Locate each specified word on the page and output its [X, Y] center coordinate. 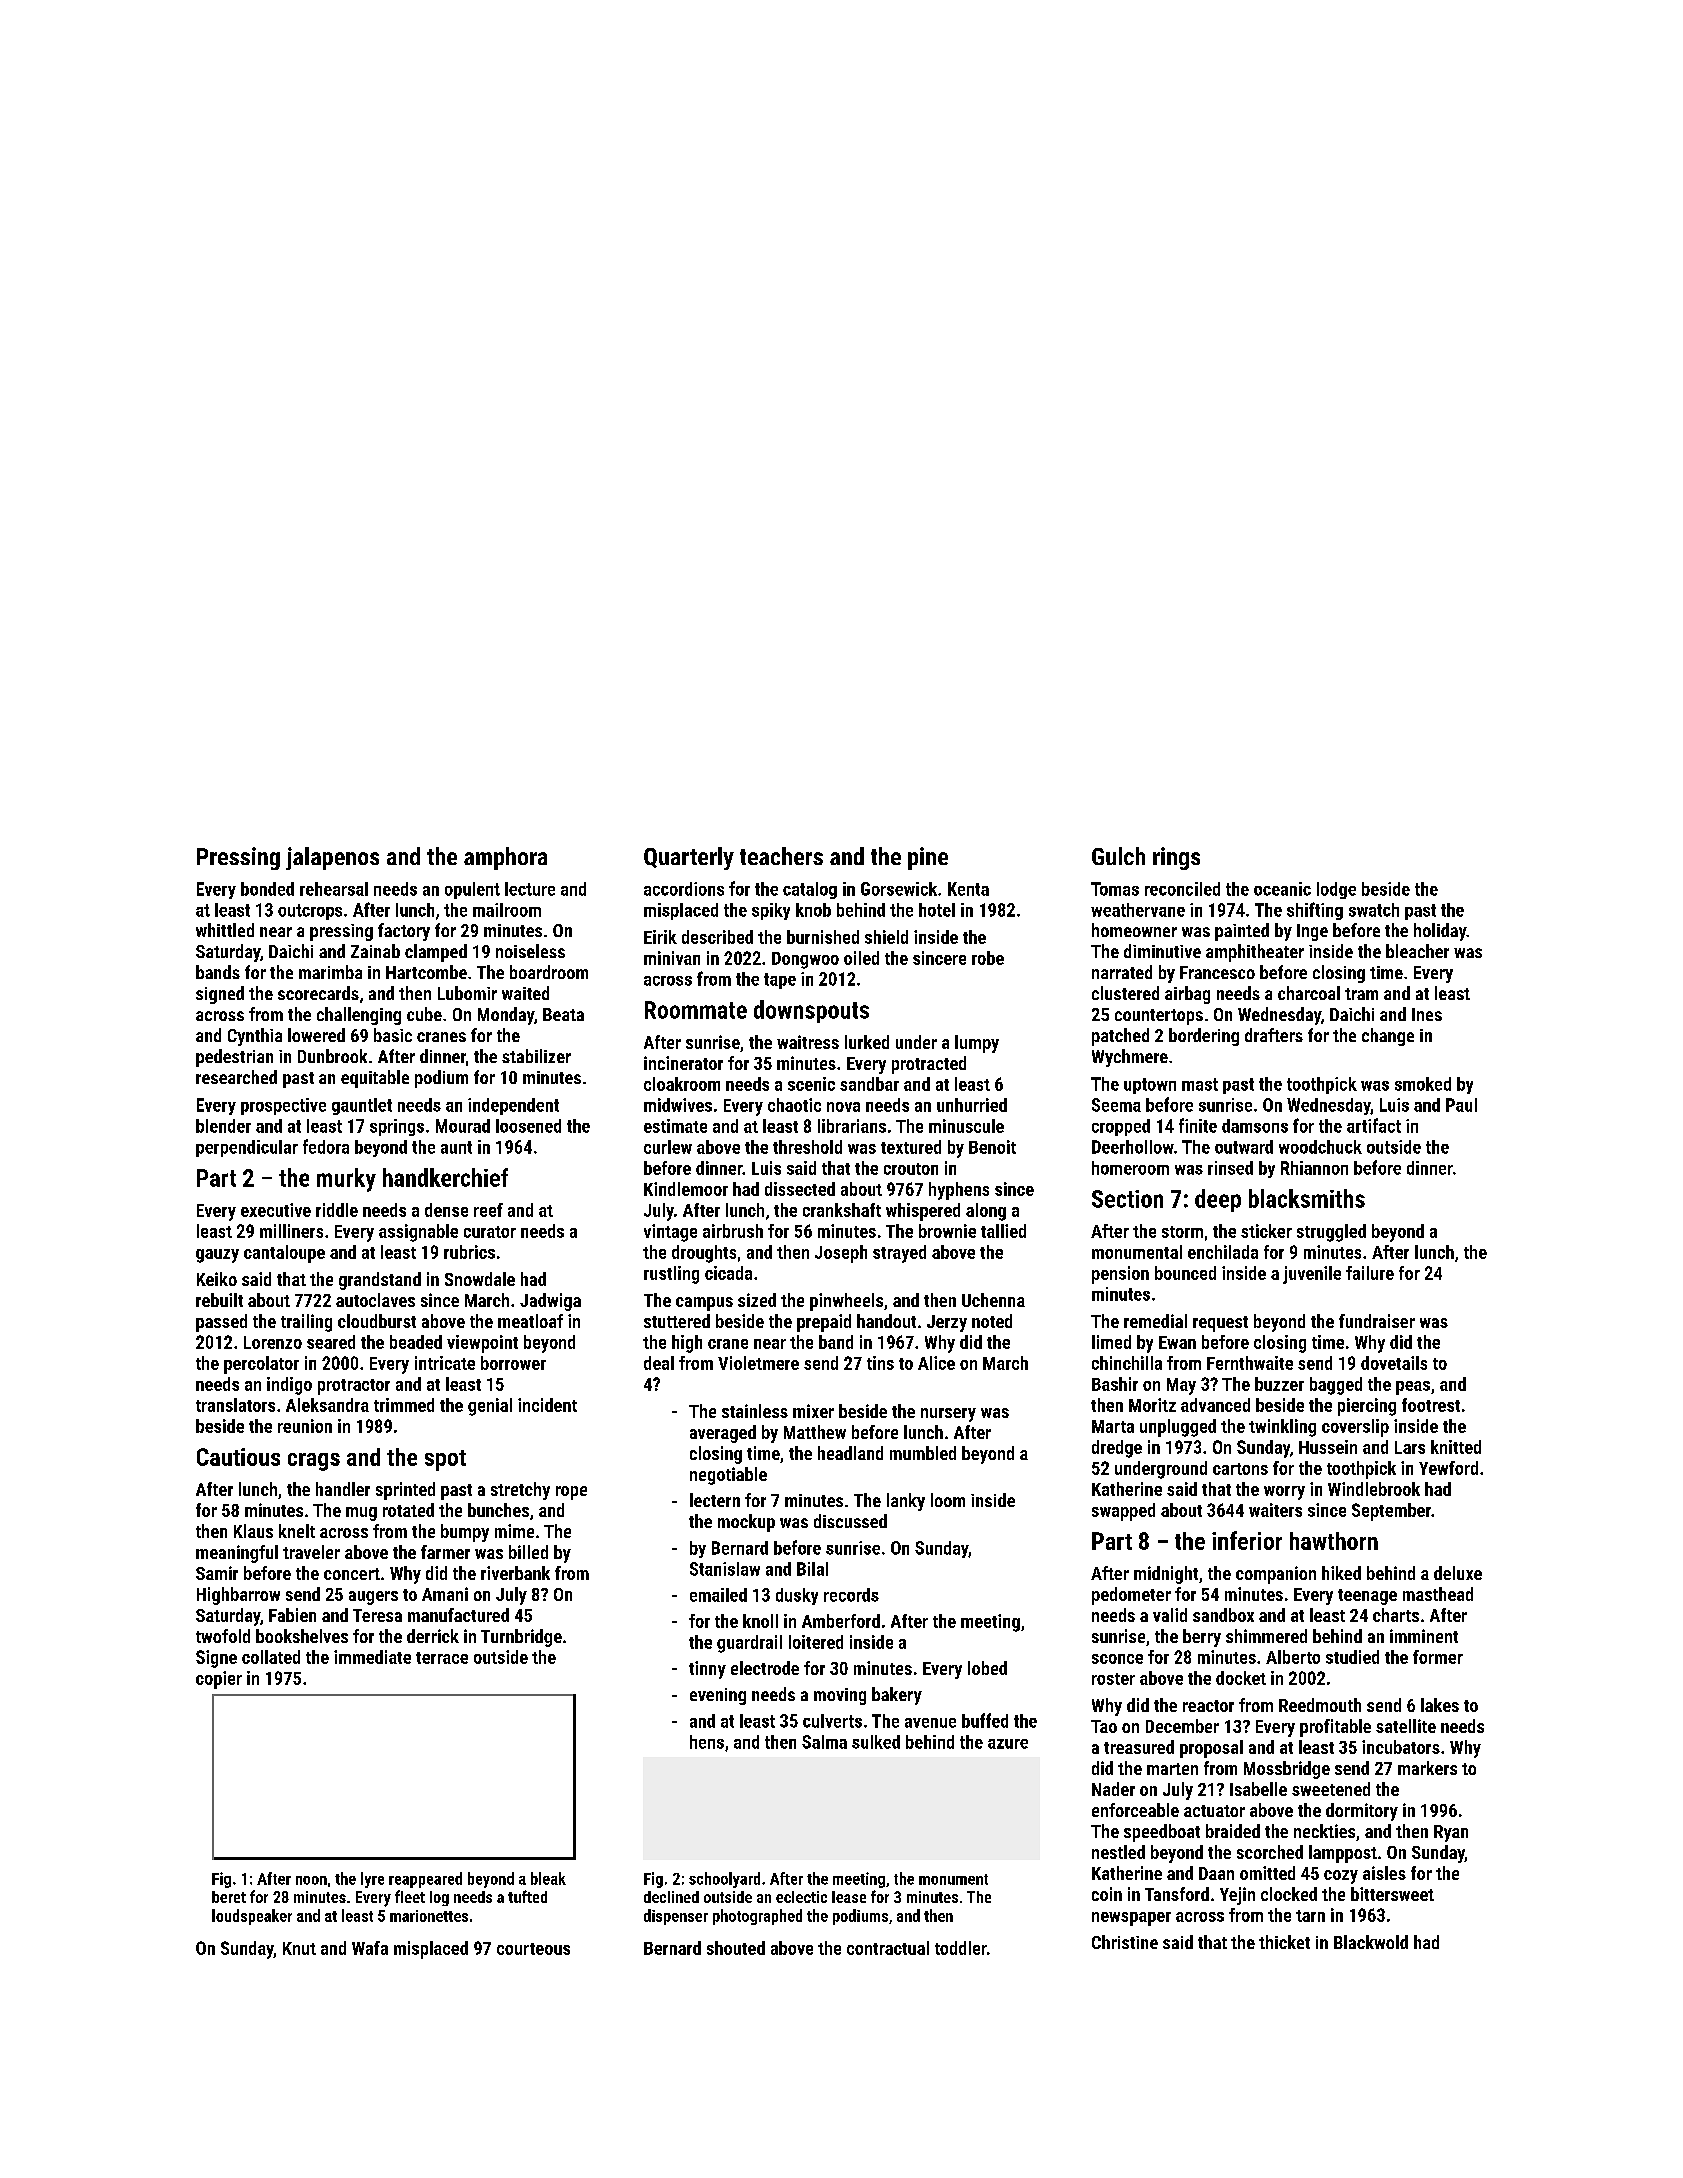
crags [314, 1462]
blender [223, 1126]
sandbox [1223, 1615]
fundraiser [1377, 1321]
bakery [897, 1696]
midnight [1166, 1575]
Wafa [370, 1948]
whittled [225, 930]
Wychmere [1130, 1058]
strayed [899, 1254]
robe [988, 958]
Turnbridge [521, 1638]
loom [948, 1500]
